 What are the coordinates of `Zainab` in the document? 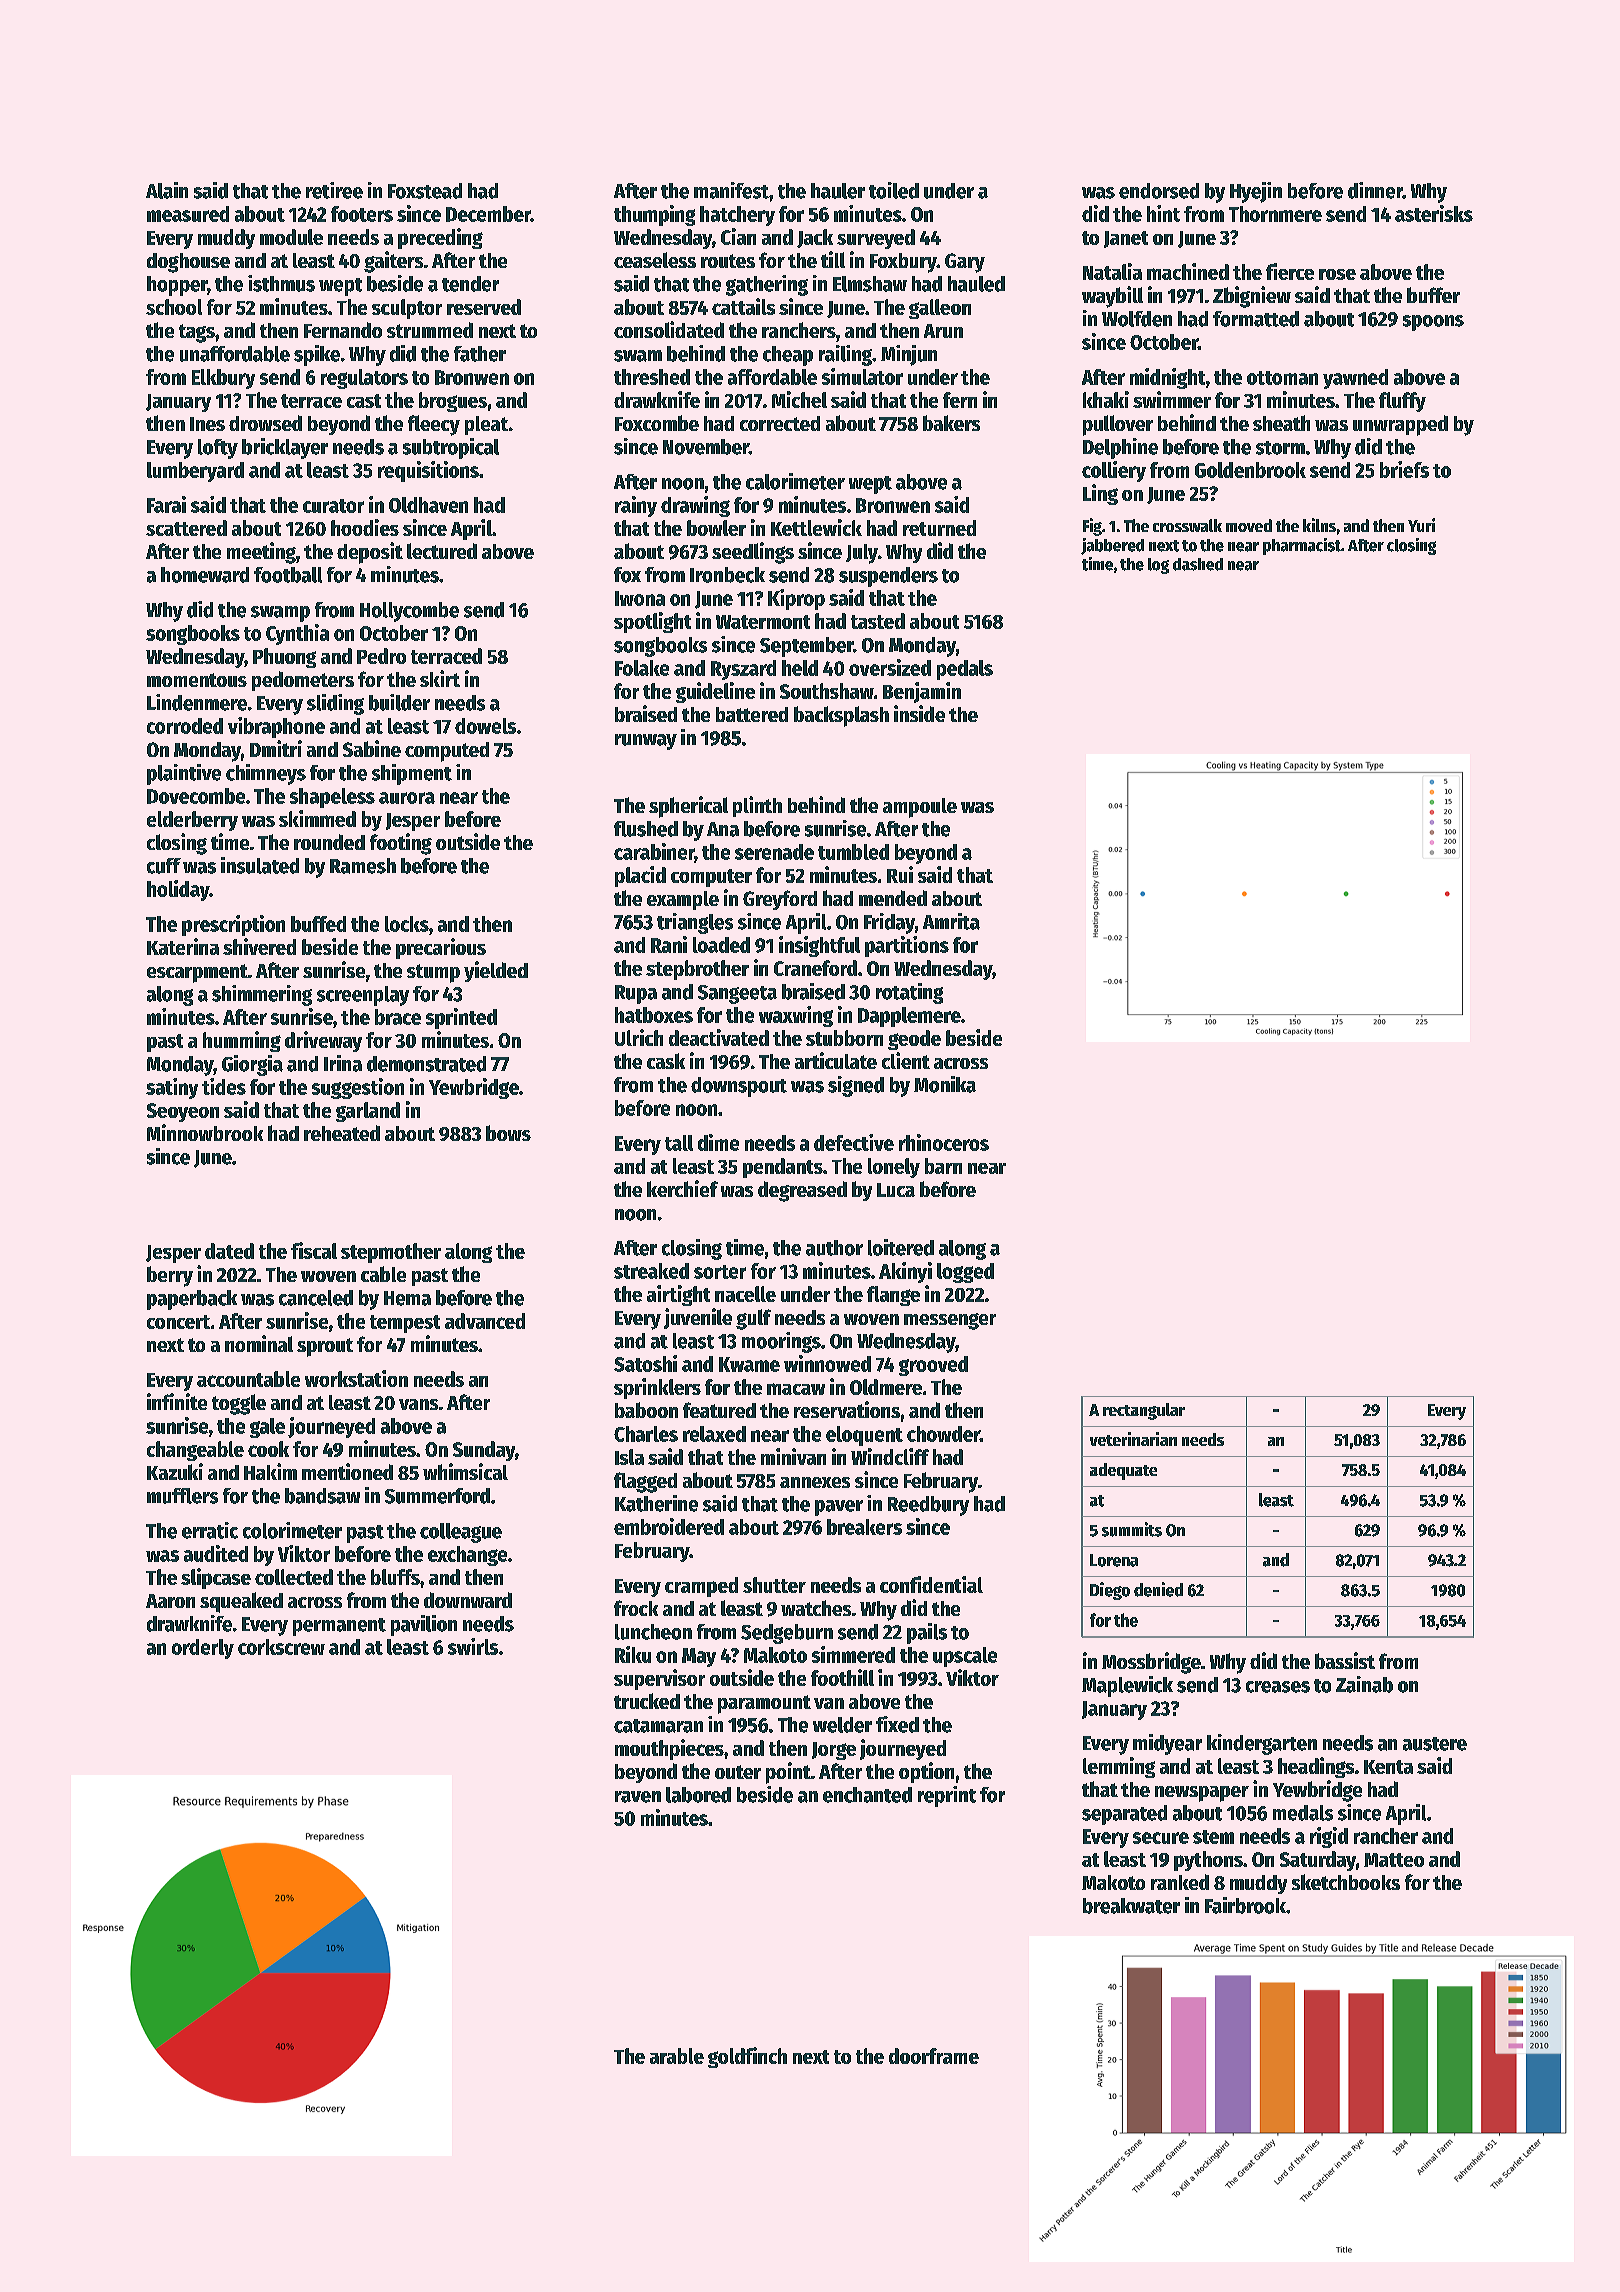 It's located at (1364, 1684).
